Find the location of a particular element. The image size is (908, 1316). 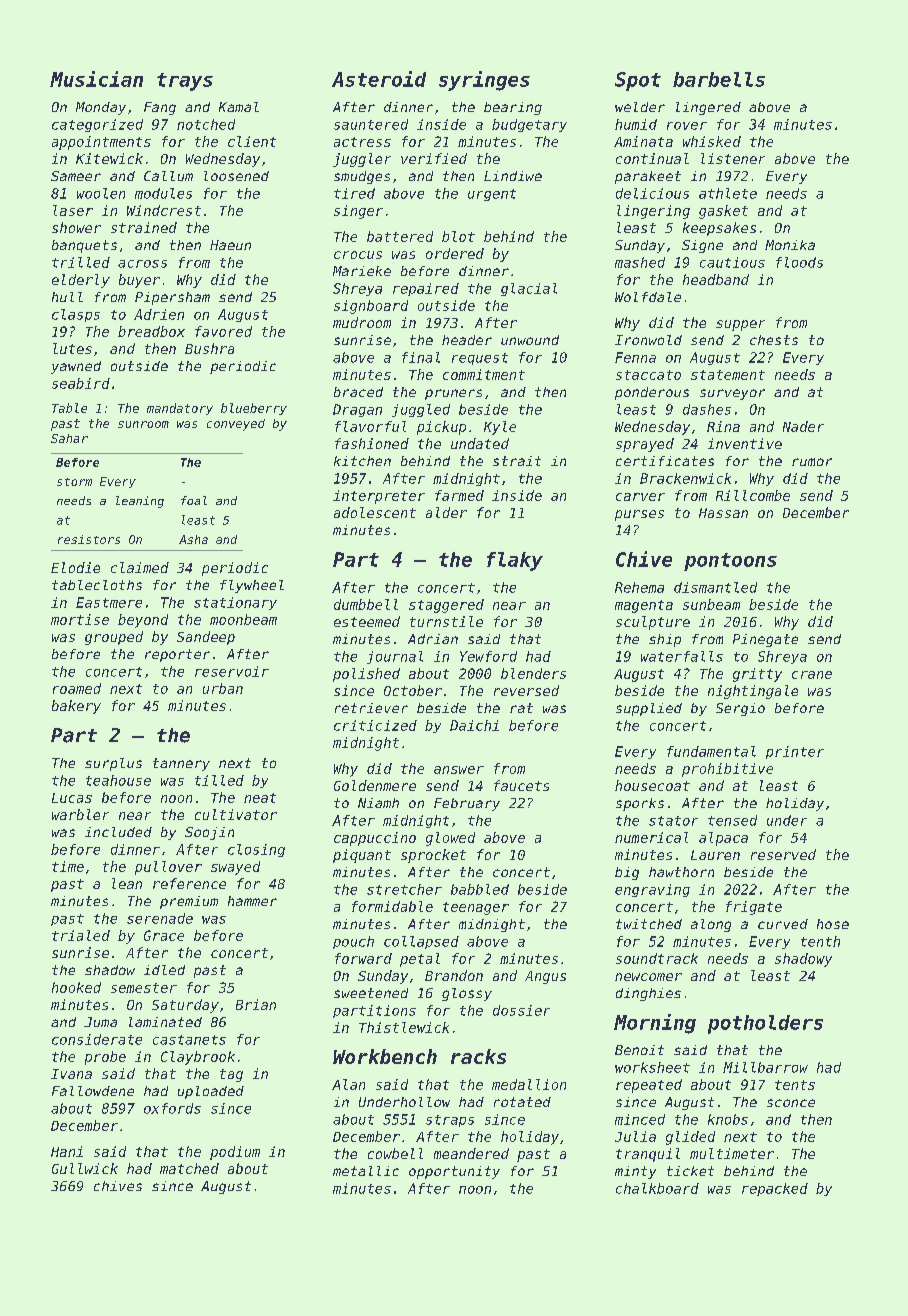

uploaded is located at coordinates (211, 1092).
